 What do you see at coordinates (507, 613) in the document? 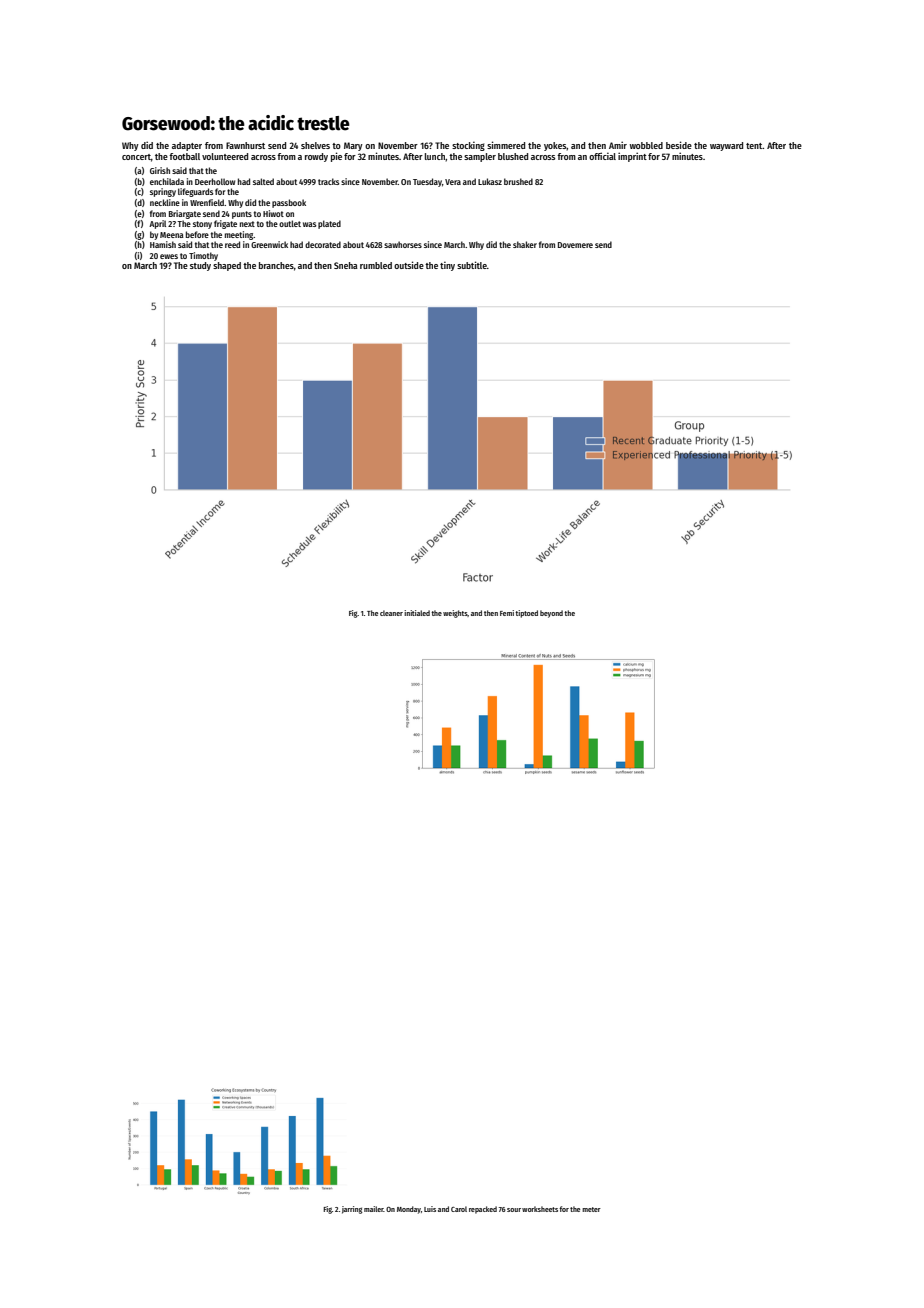
I see `Femi` at bounding box center [507, 613].
